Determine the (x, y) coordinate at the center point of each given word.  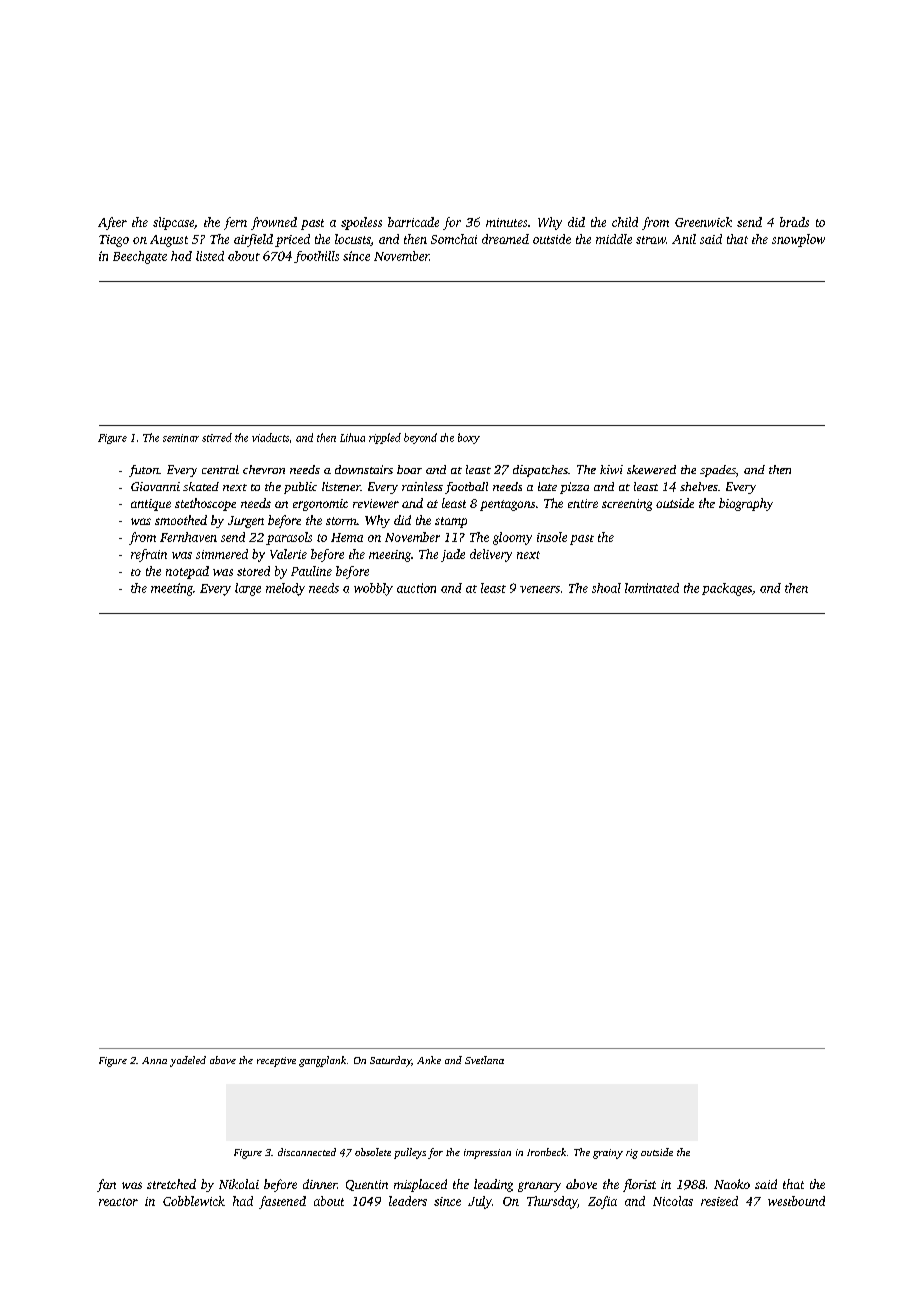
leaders (408, 1201)
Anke (429, 1060)
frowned (274, 223)
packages (727, 589)
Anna (154, 1060)
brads (794, 222)
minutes (506, 222)
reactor (118, 1202)
